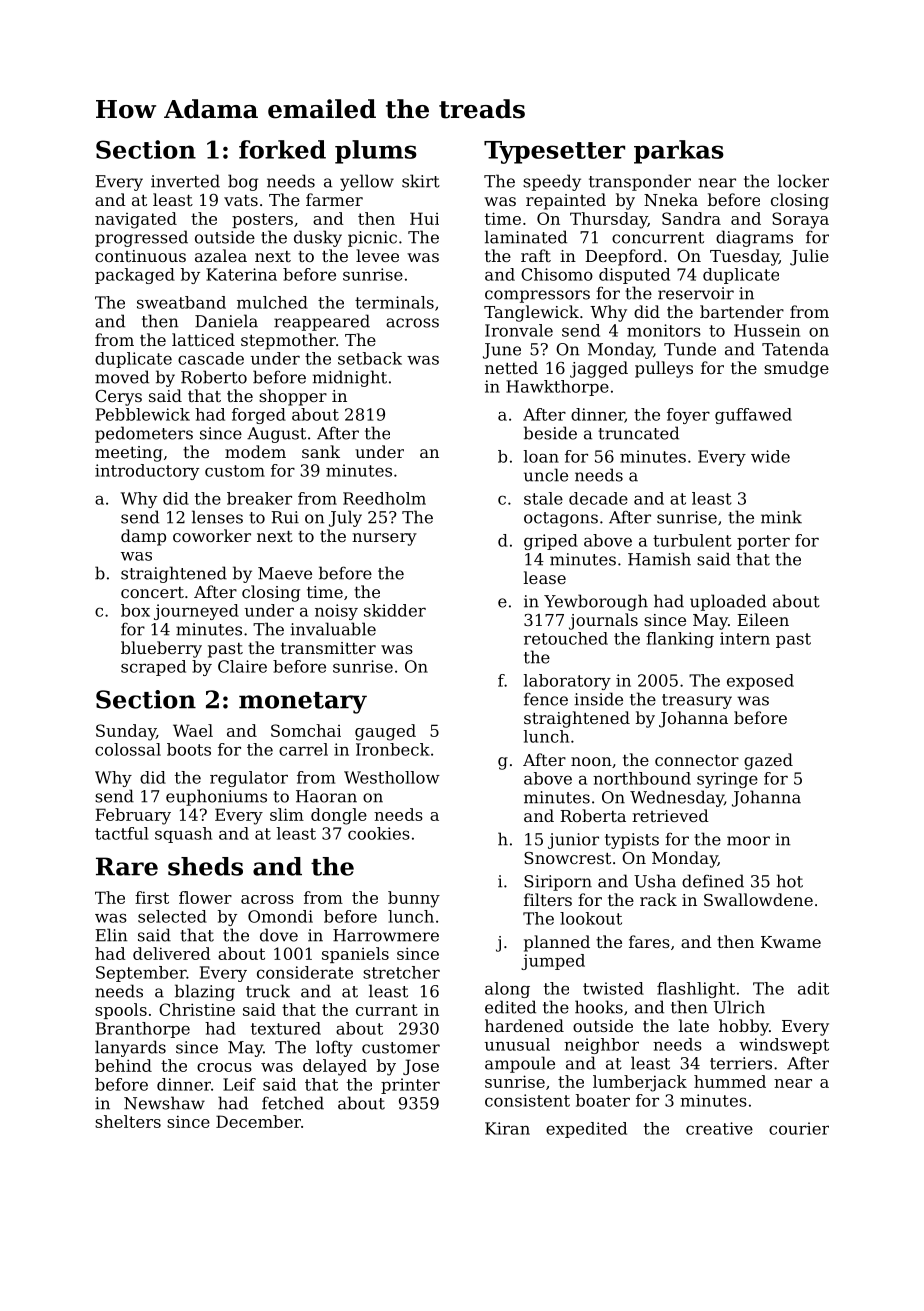  Describe the element at coordinates (392, 777) in the screenshot. I see `Westhollow` at that location.
